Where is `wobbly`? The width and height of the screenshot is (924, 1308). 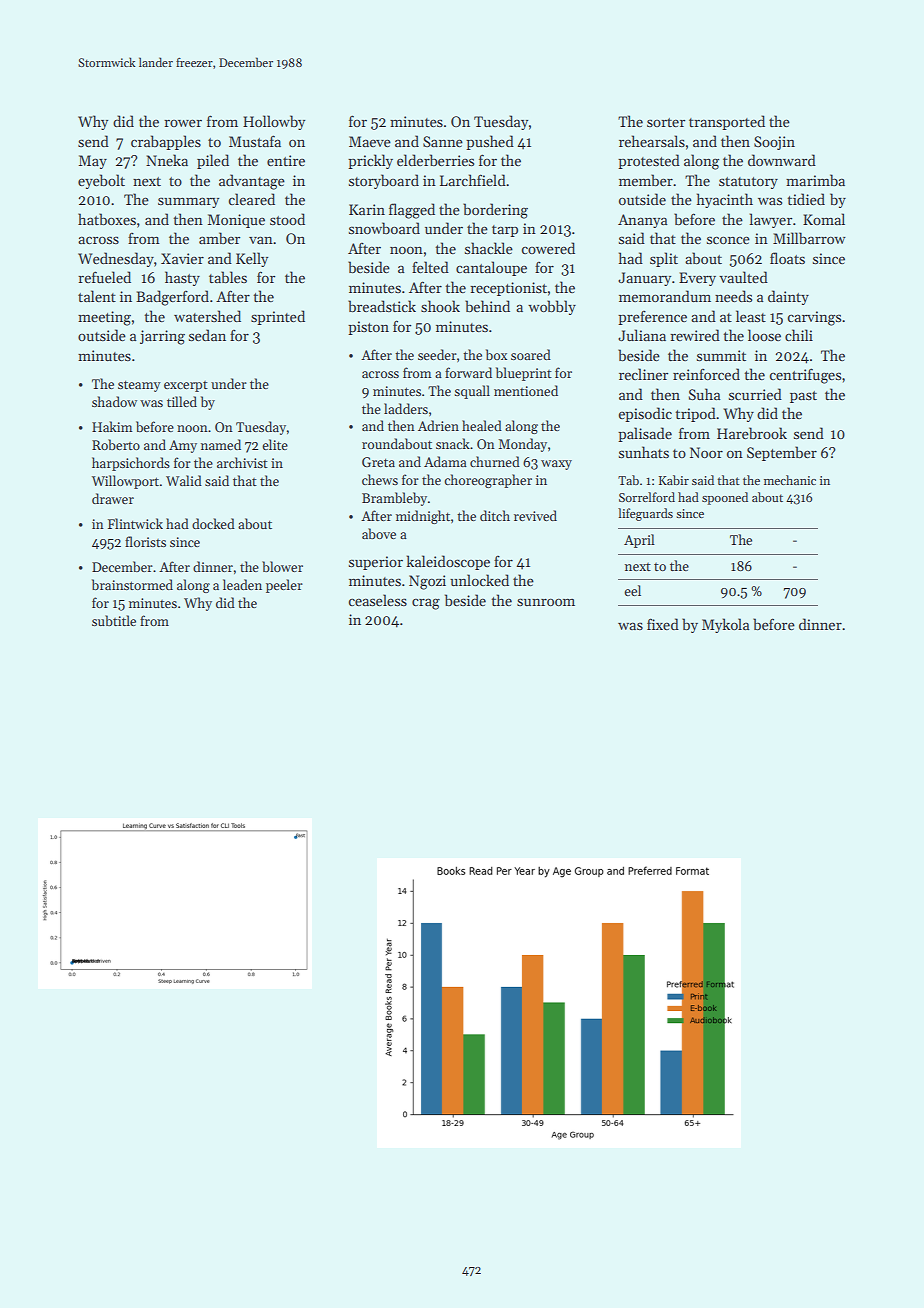 wobbly is located at coordinates (552, 307).
